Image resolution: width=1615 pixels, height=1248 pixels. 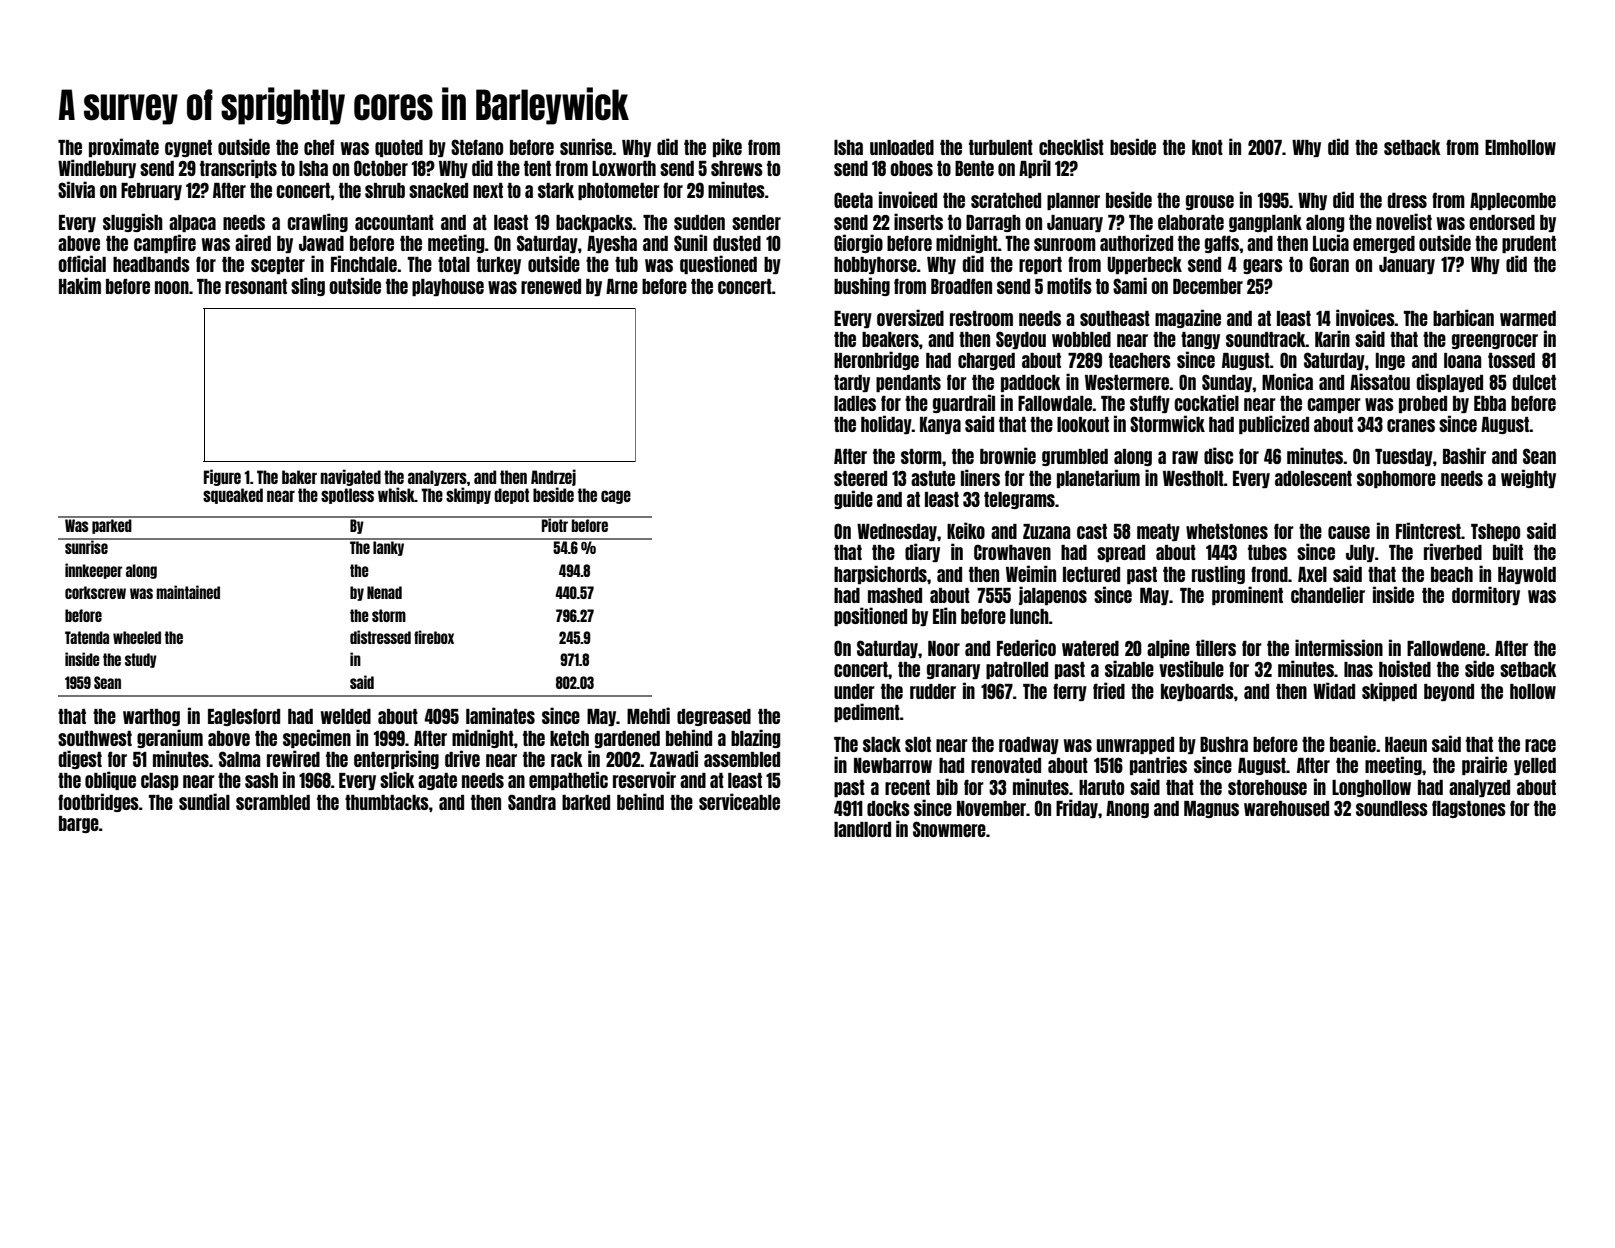 What do you see at coordinates (80, 285) in the screenshot?
I see `Hakim` at bounding box center [80, 285].
